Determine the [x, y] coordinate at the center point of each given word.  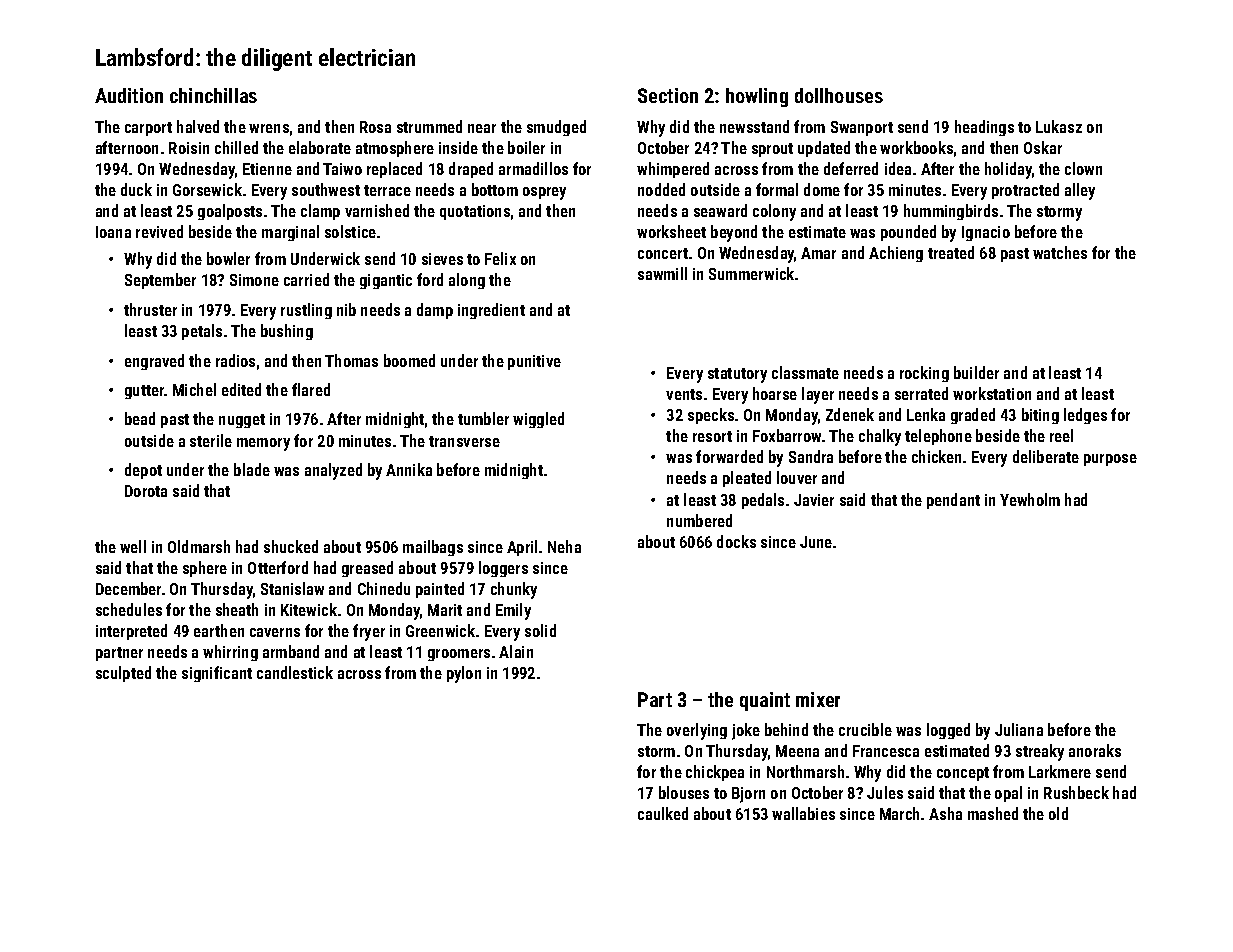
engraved [154, 362]
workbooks [916, 147]
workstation [992, 393]
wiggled [538, 420]
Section [668, 95]
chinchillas [213, 95]
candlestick [295, 672]
